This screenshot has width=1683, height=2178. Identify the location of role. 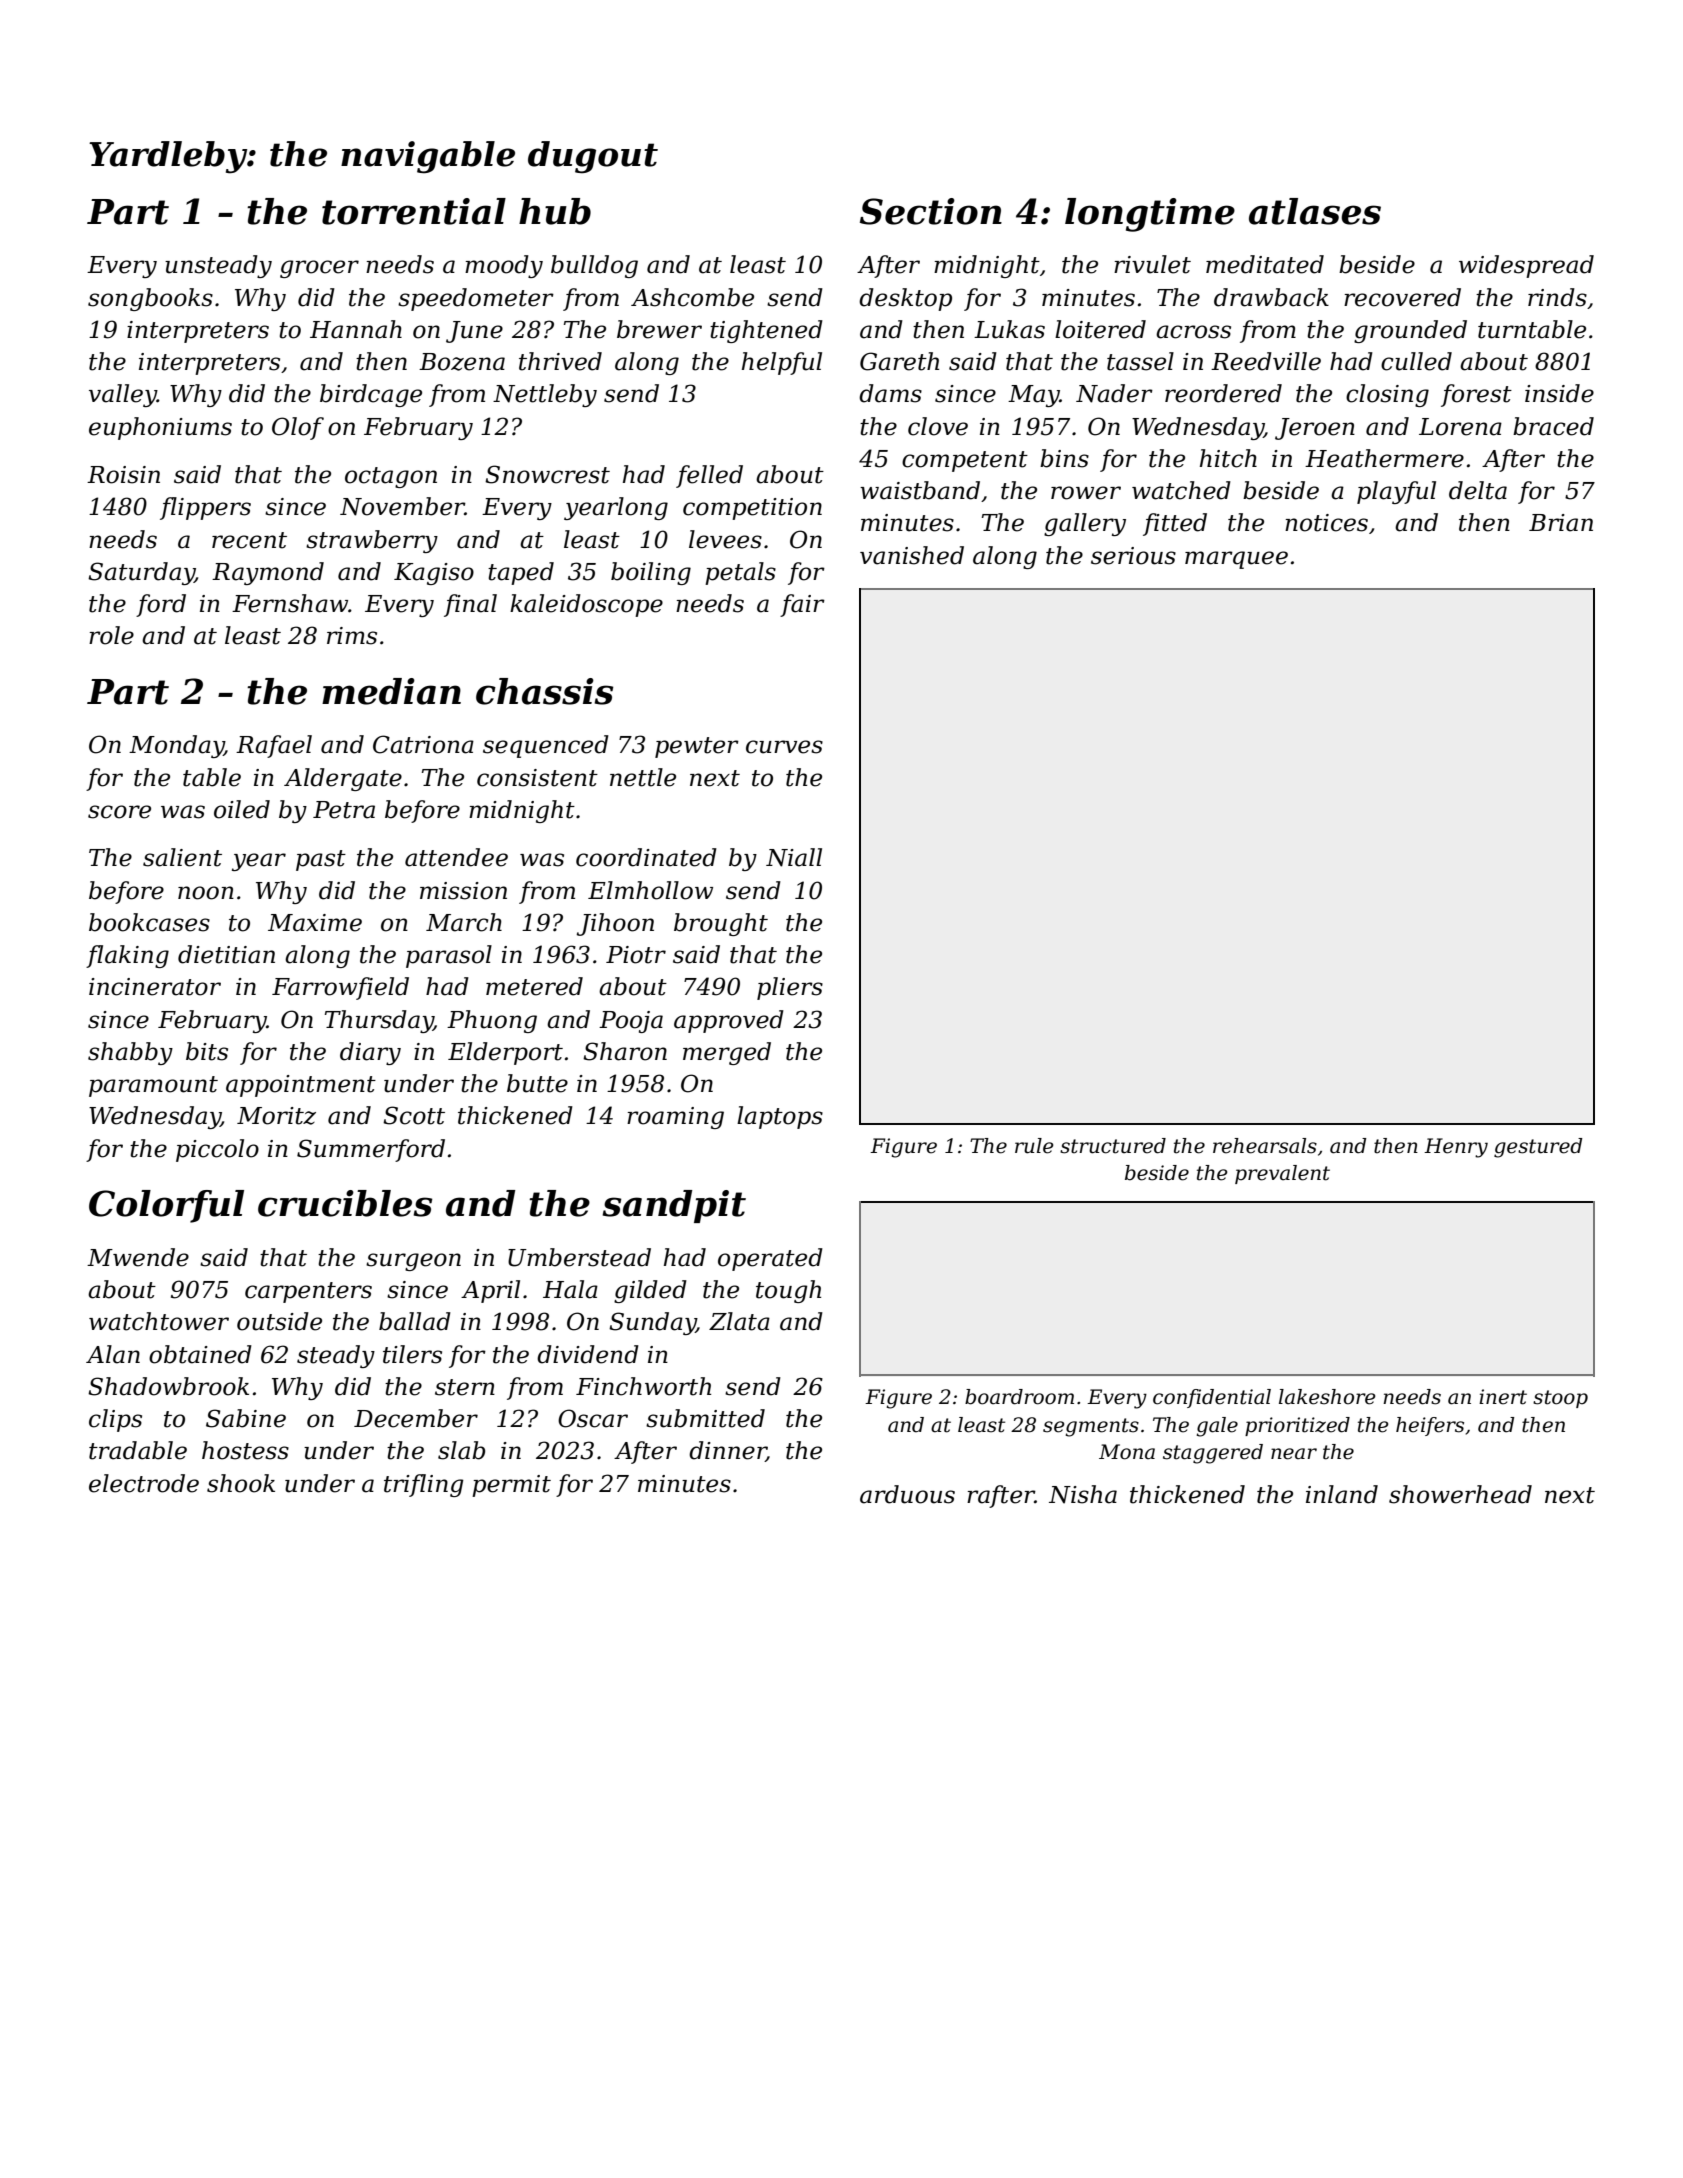
(111, 635).
